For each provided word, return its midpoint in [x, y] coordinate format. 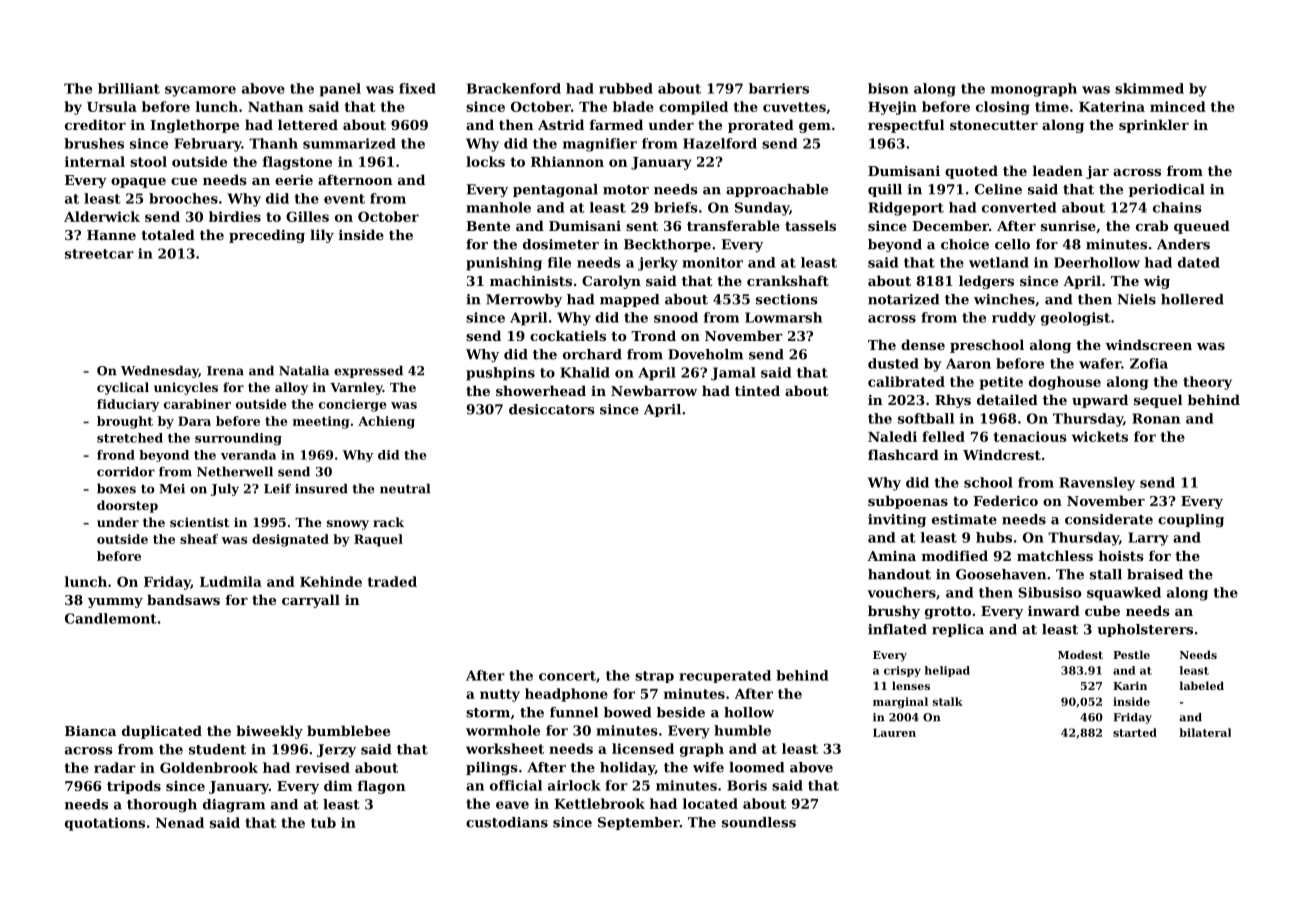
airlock [574, 785]
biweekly [269, 732]
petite [1001, 383]
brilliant [129, 88]
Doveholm [705, 354]
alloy [291, 388]
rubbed [626, 88]
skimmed [1149, 88]
